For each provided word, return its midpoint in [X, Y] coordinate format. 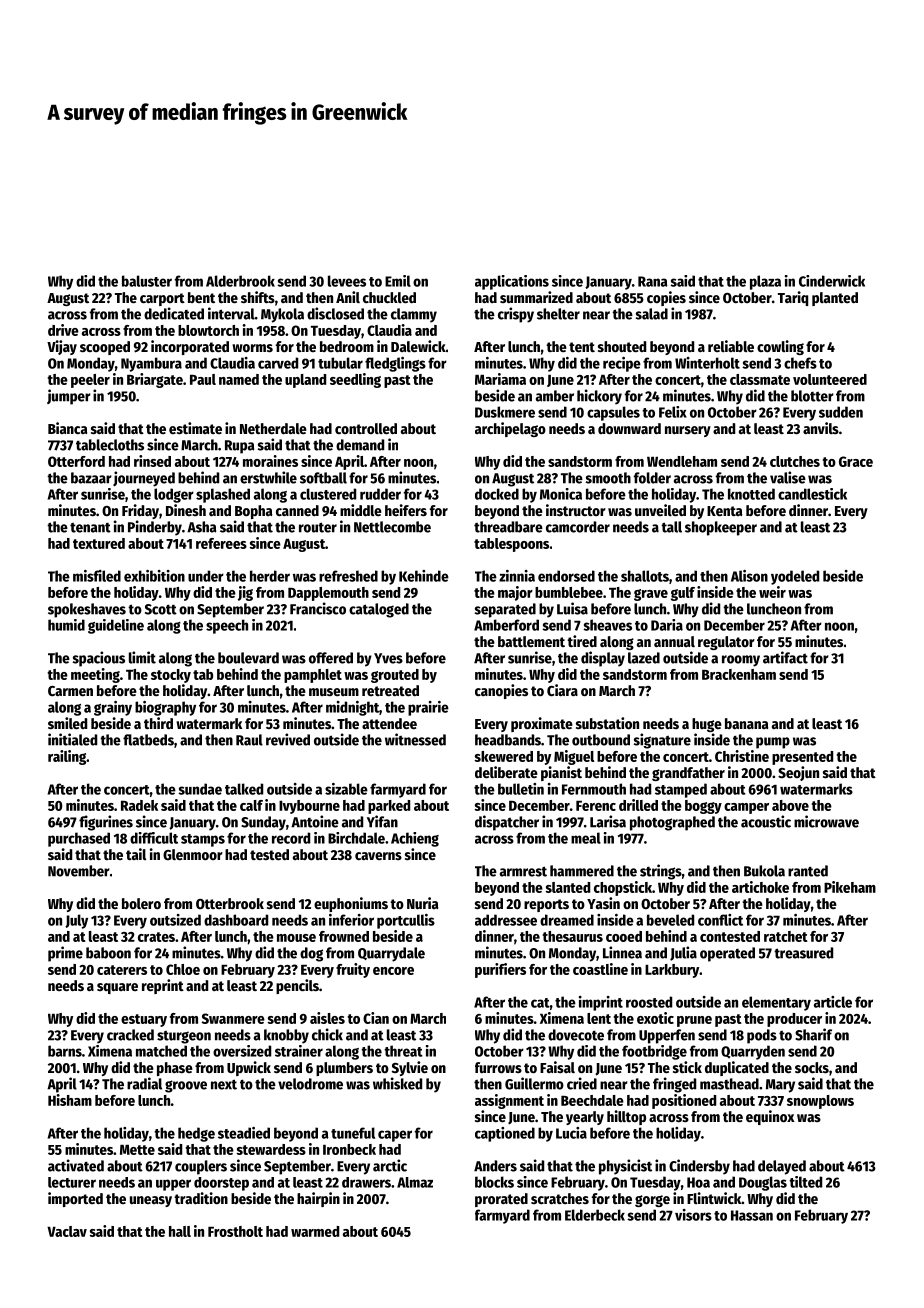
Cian [376, 1018]
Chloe [183, 969]
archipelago [510, 429]
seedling [355, 380]
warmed [315, 1231]
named [239, 379]
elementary [776, 1003]
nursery [688, 431]
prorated [501, 1200]
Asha [201, 527]
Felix [673, 412]
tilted [805, 1182]
